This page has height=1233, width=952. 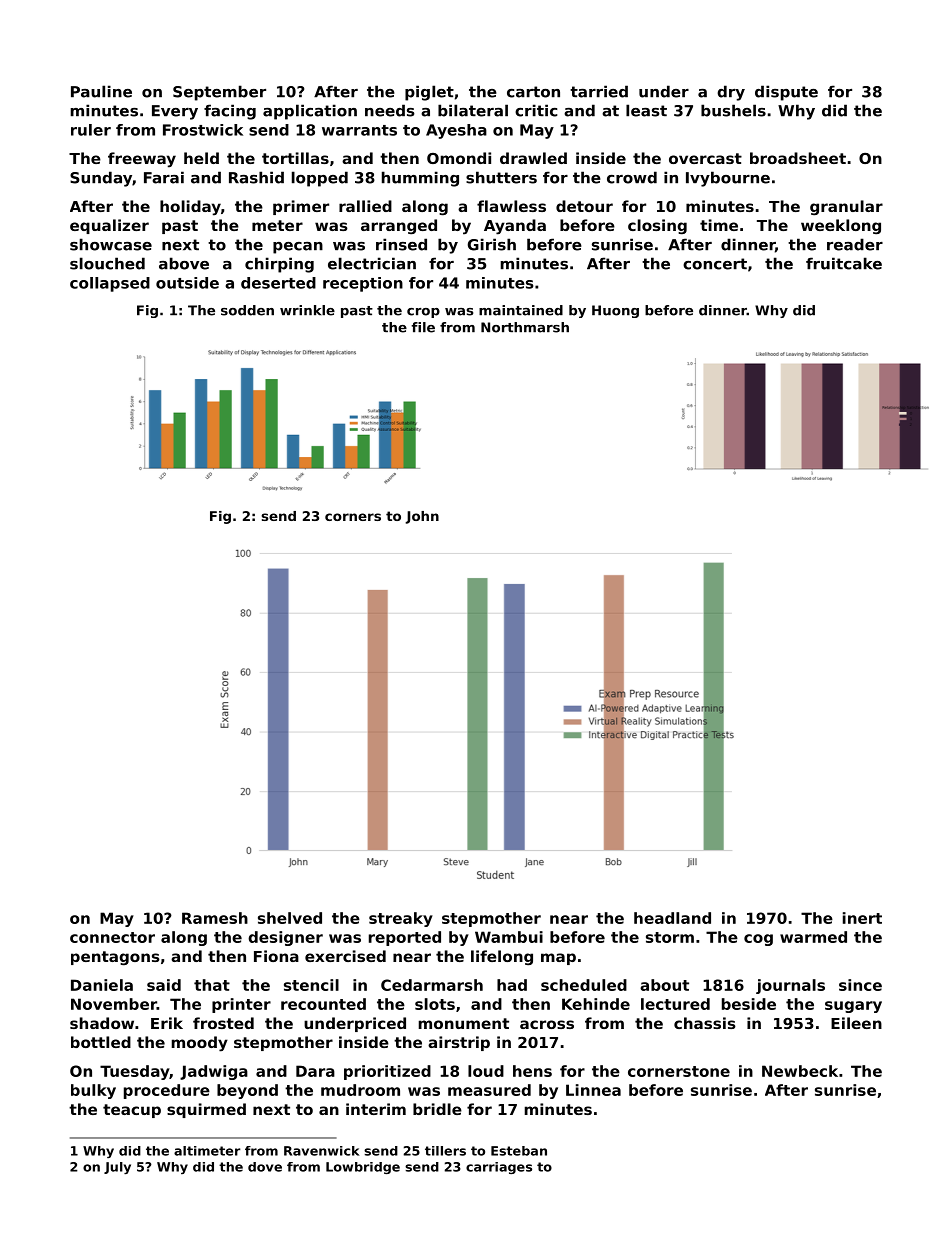 What do you see at coordinates (615, 311) in the page?
I see `Huong` at bounding box center [615, 311].
